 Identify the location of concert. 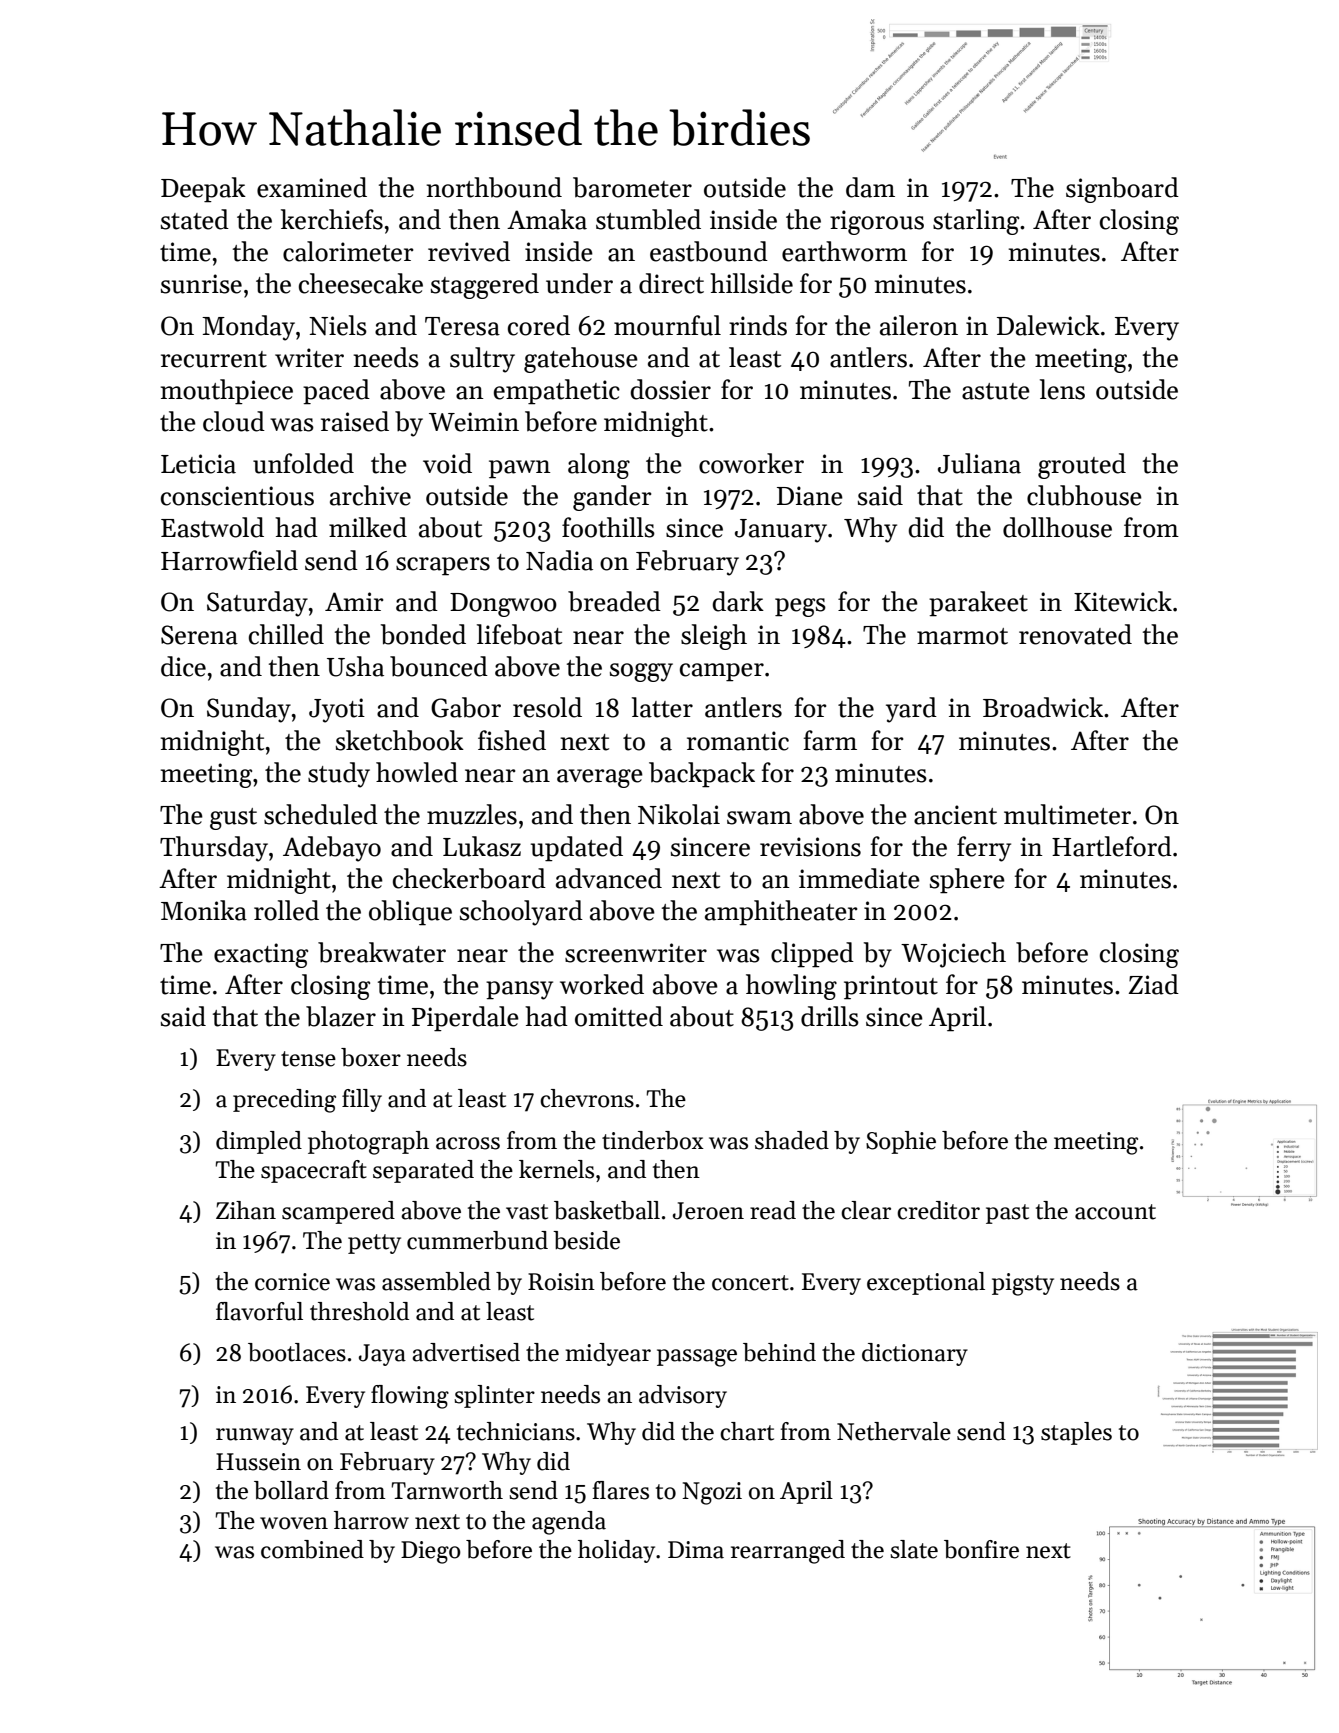
(750, 1283).
